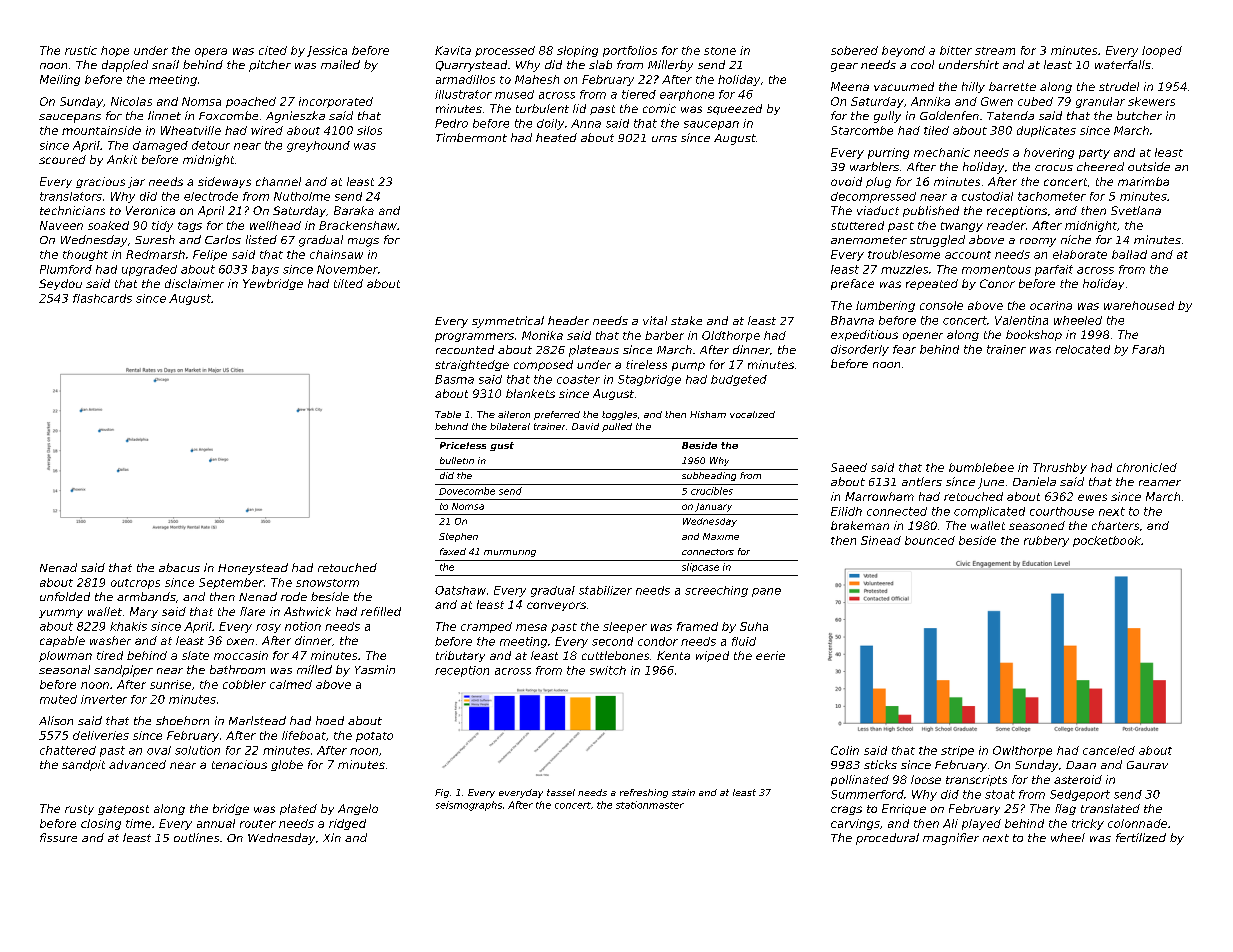  I want to click on fertilized, so click(1141, 837).
